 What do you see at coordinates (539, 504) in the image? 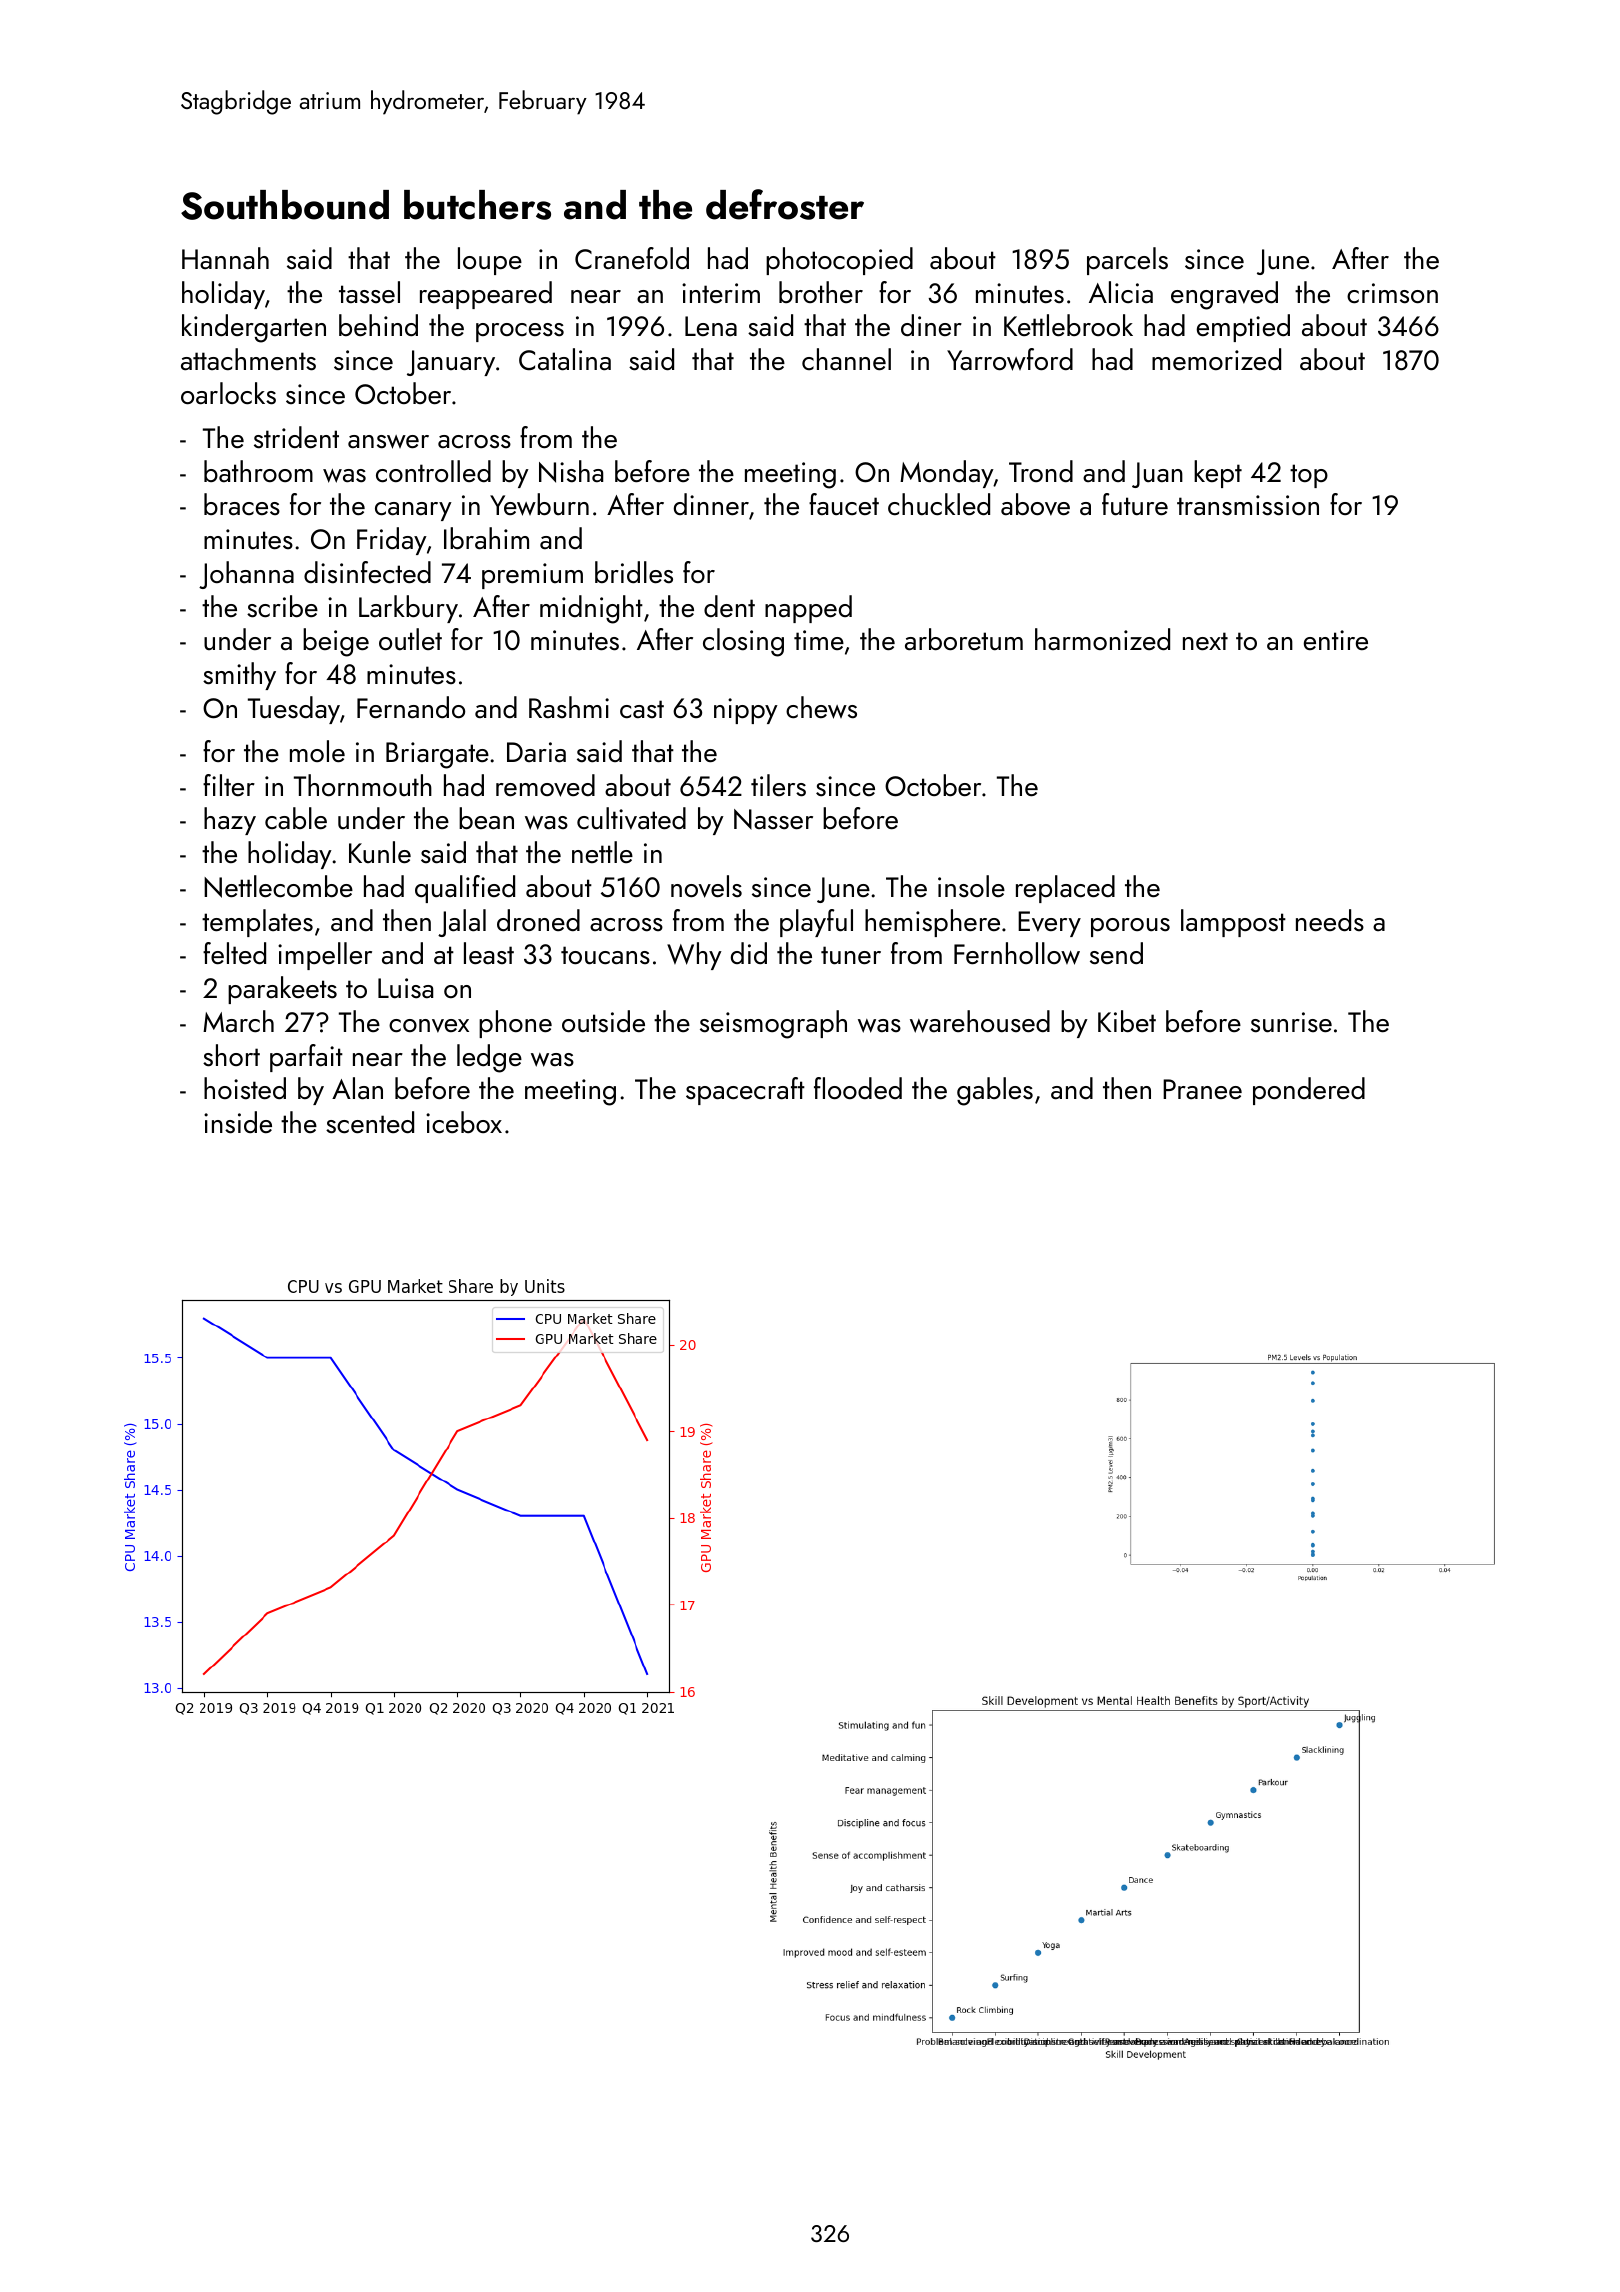
I see `Yewburn` at bounding box center [539, 504].
